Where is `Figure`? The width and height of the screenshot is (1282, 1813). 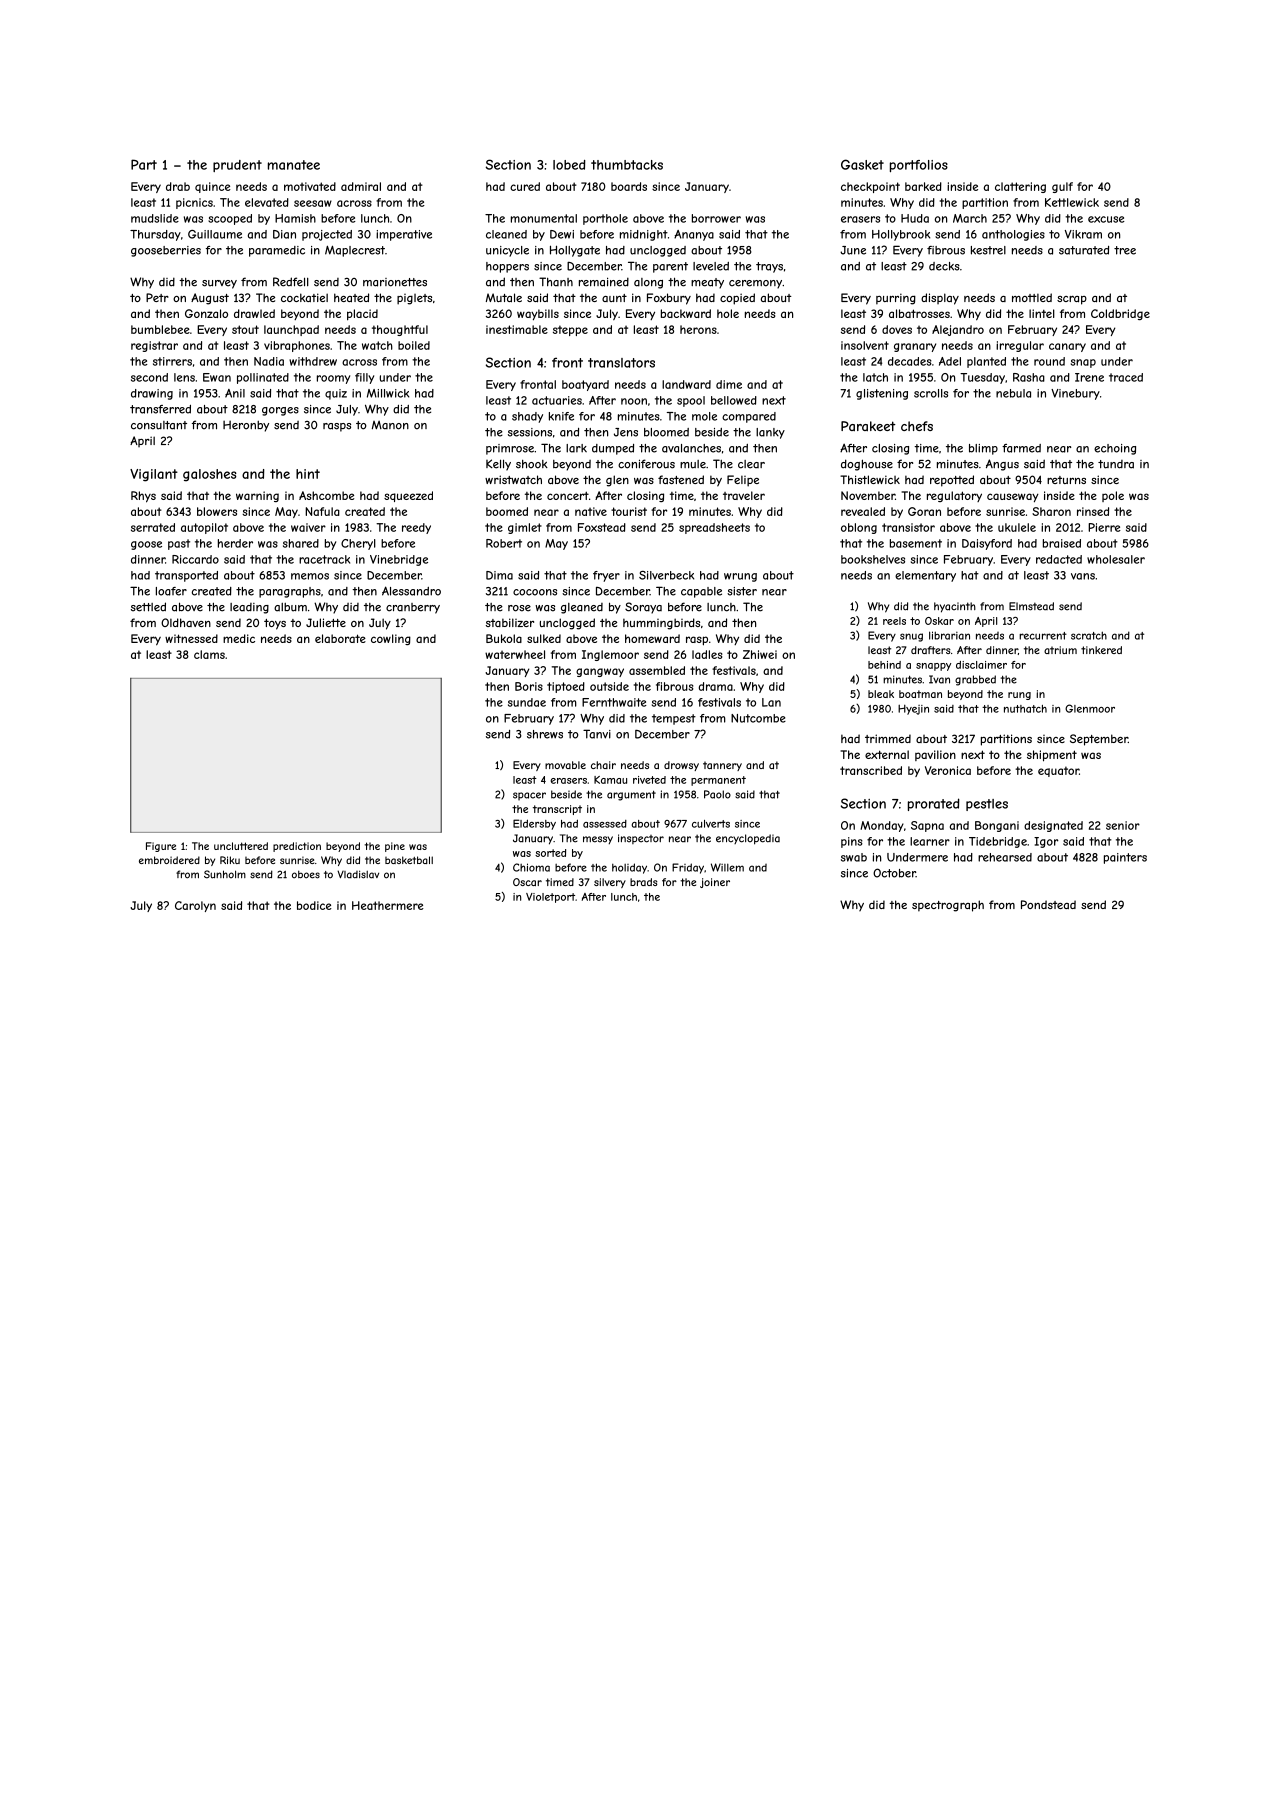
Figure is located at coordinates (161, 847).
